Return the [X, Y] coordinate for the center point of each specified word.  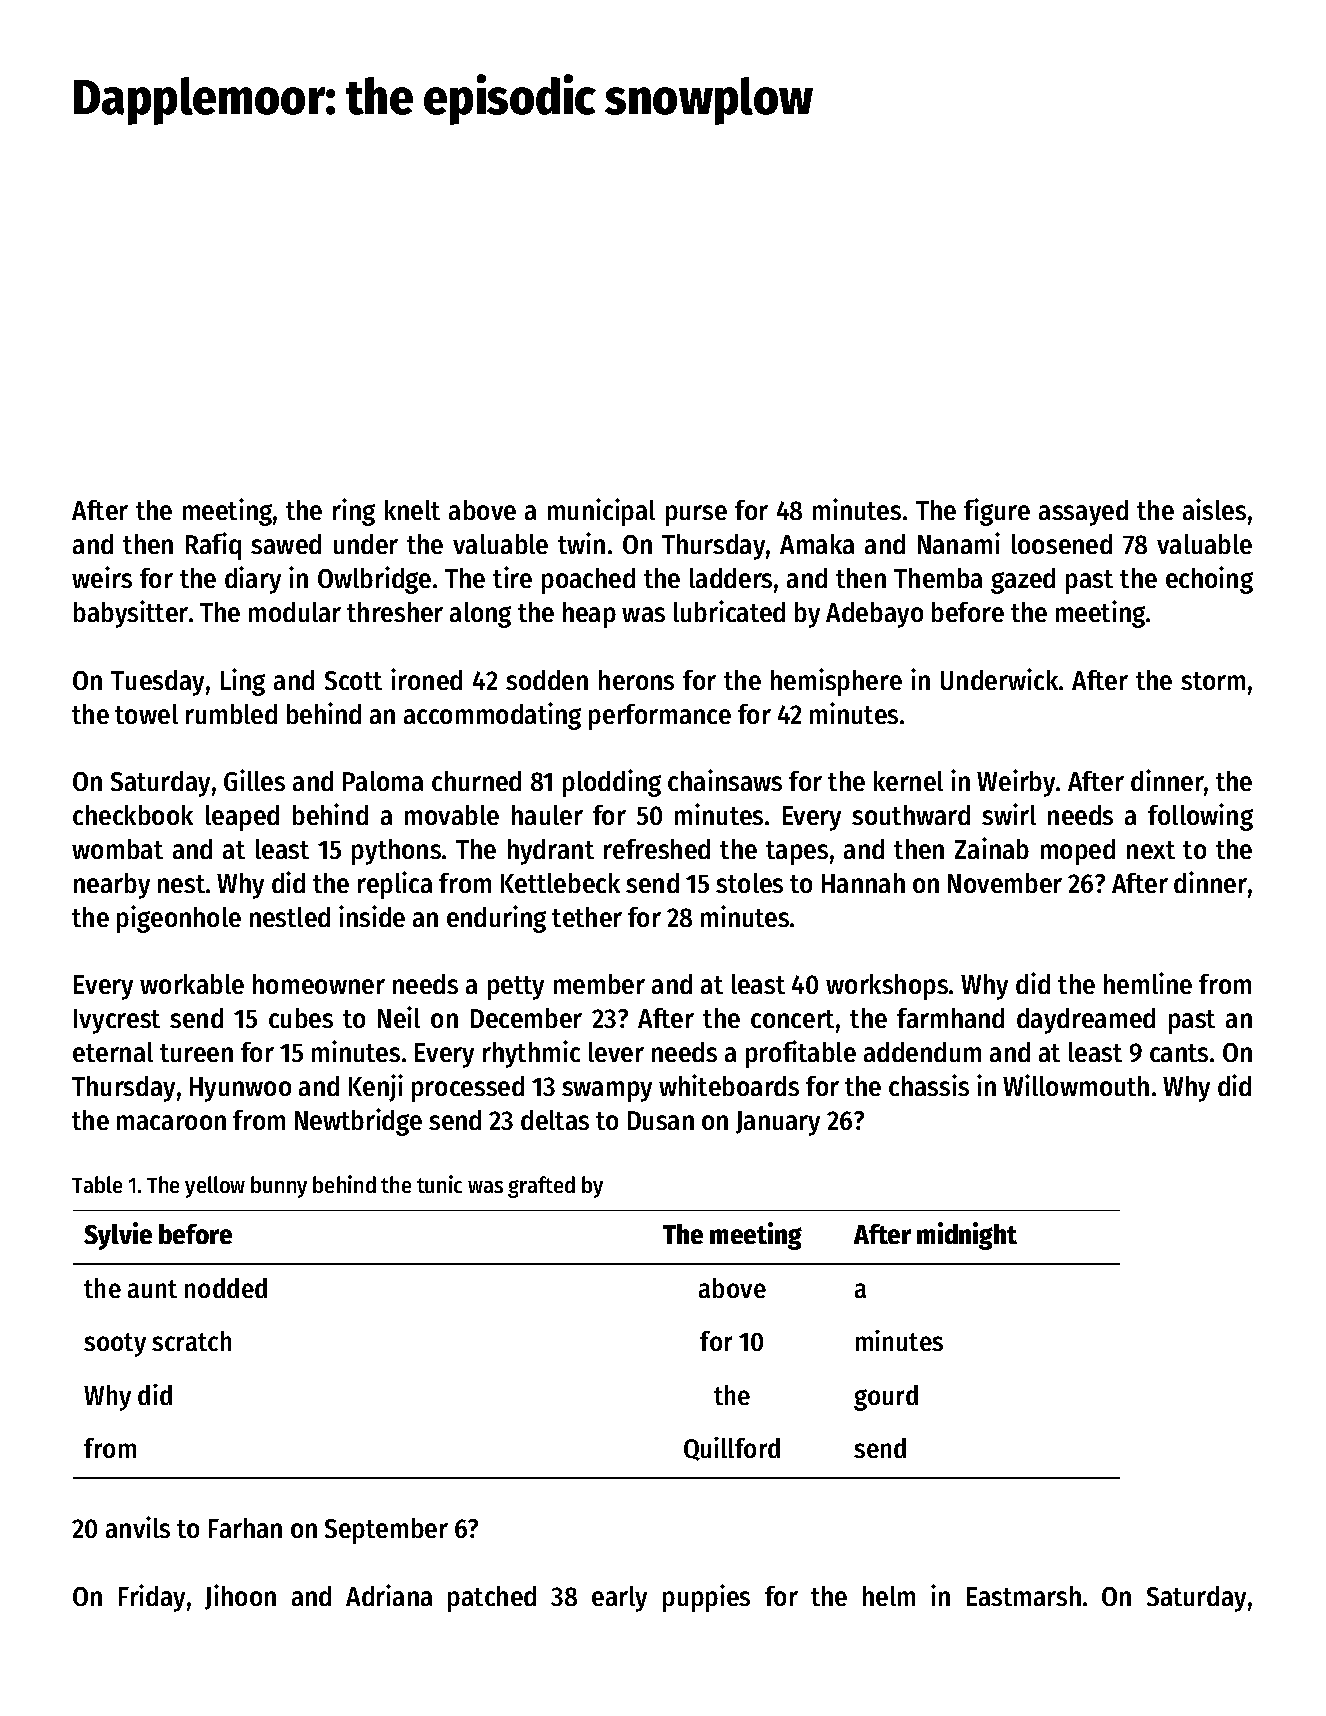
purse [696, 515]
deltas [555, 1120]
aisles [1214, 509]
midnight [967, 1236]
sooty [115, 1345]
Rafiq [213, 546]
